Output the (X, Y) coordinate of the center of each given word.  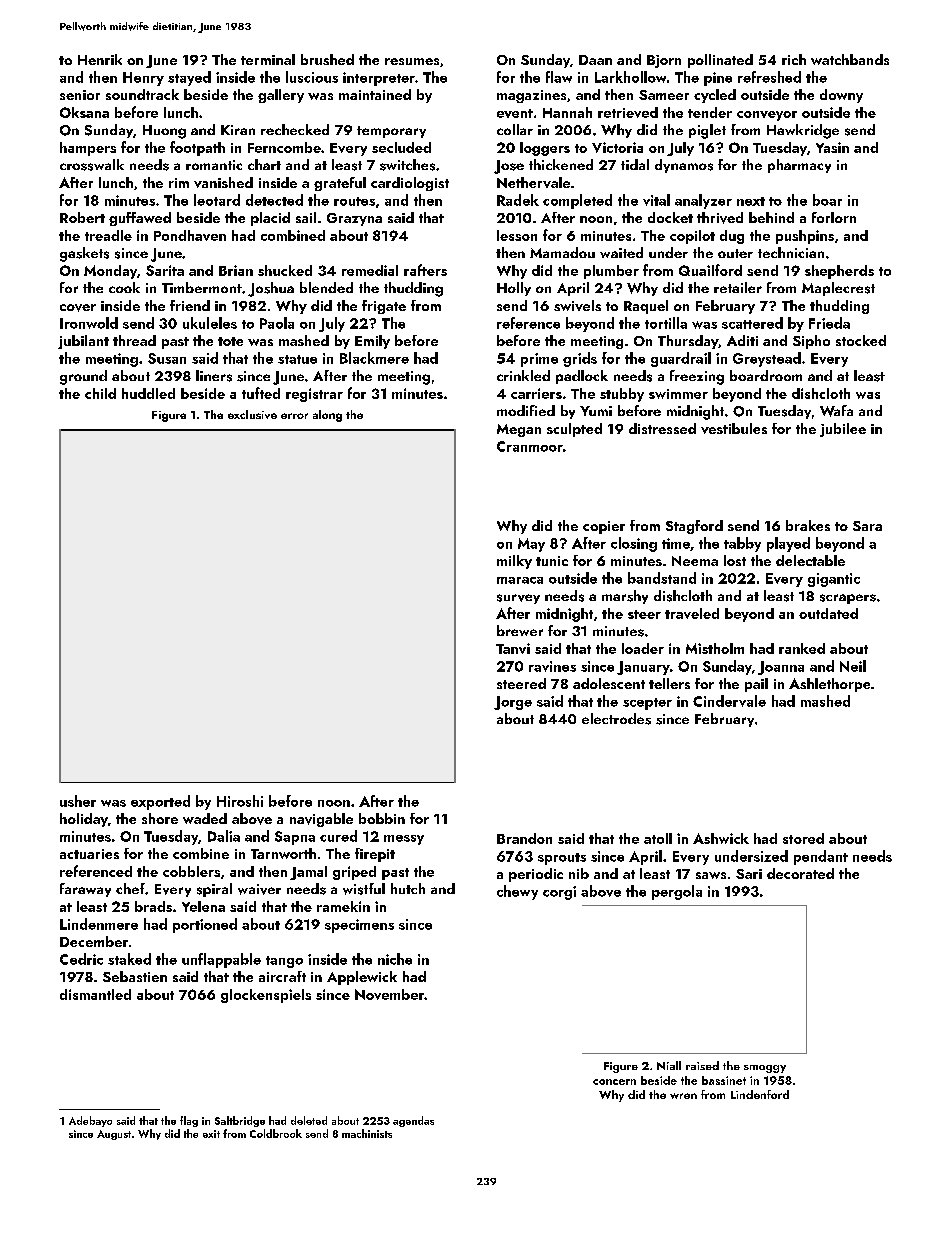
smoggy (765, 1069)
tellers (669, 683)
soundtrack (142, 94)
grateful (340, 184)
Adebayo (90, 1121)
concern (614, 1082)
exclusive (252, 414)
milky (514, 562)
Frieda (829, 323)
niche (395, 959)
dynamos (684, 166)
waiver (259, 889)
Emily (372, 342)
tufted (261, 393)
